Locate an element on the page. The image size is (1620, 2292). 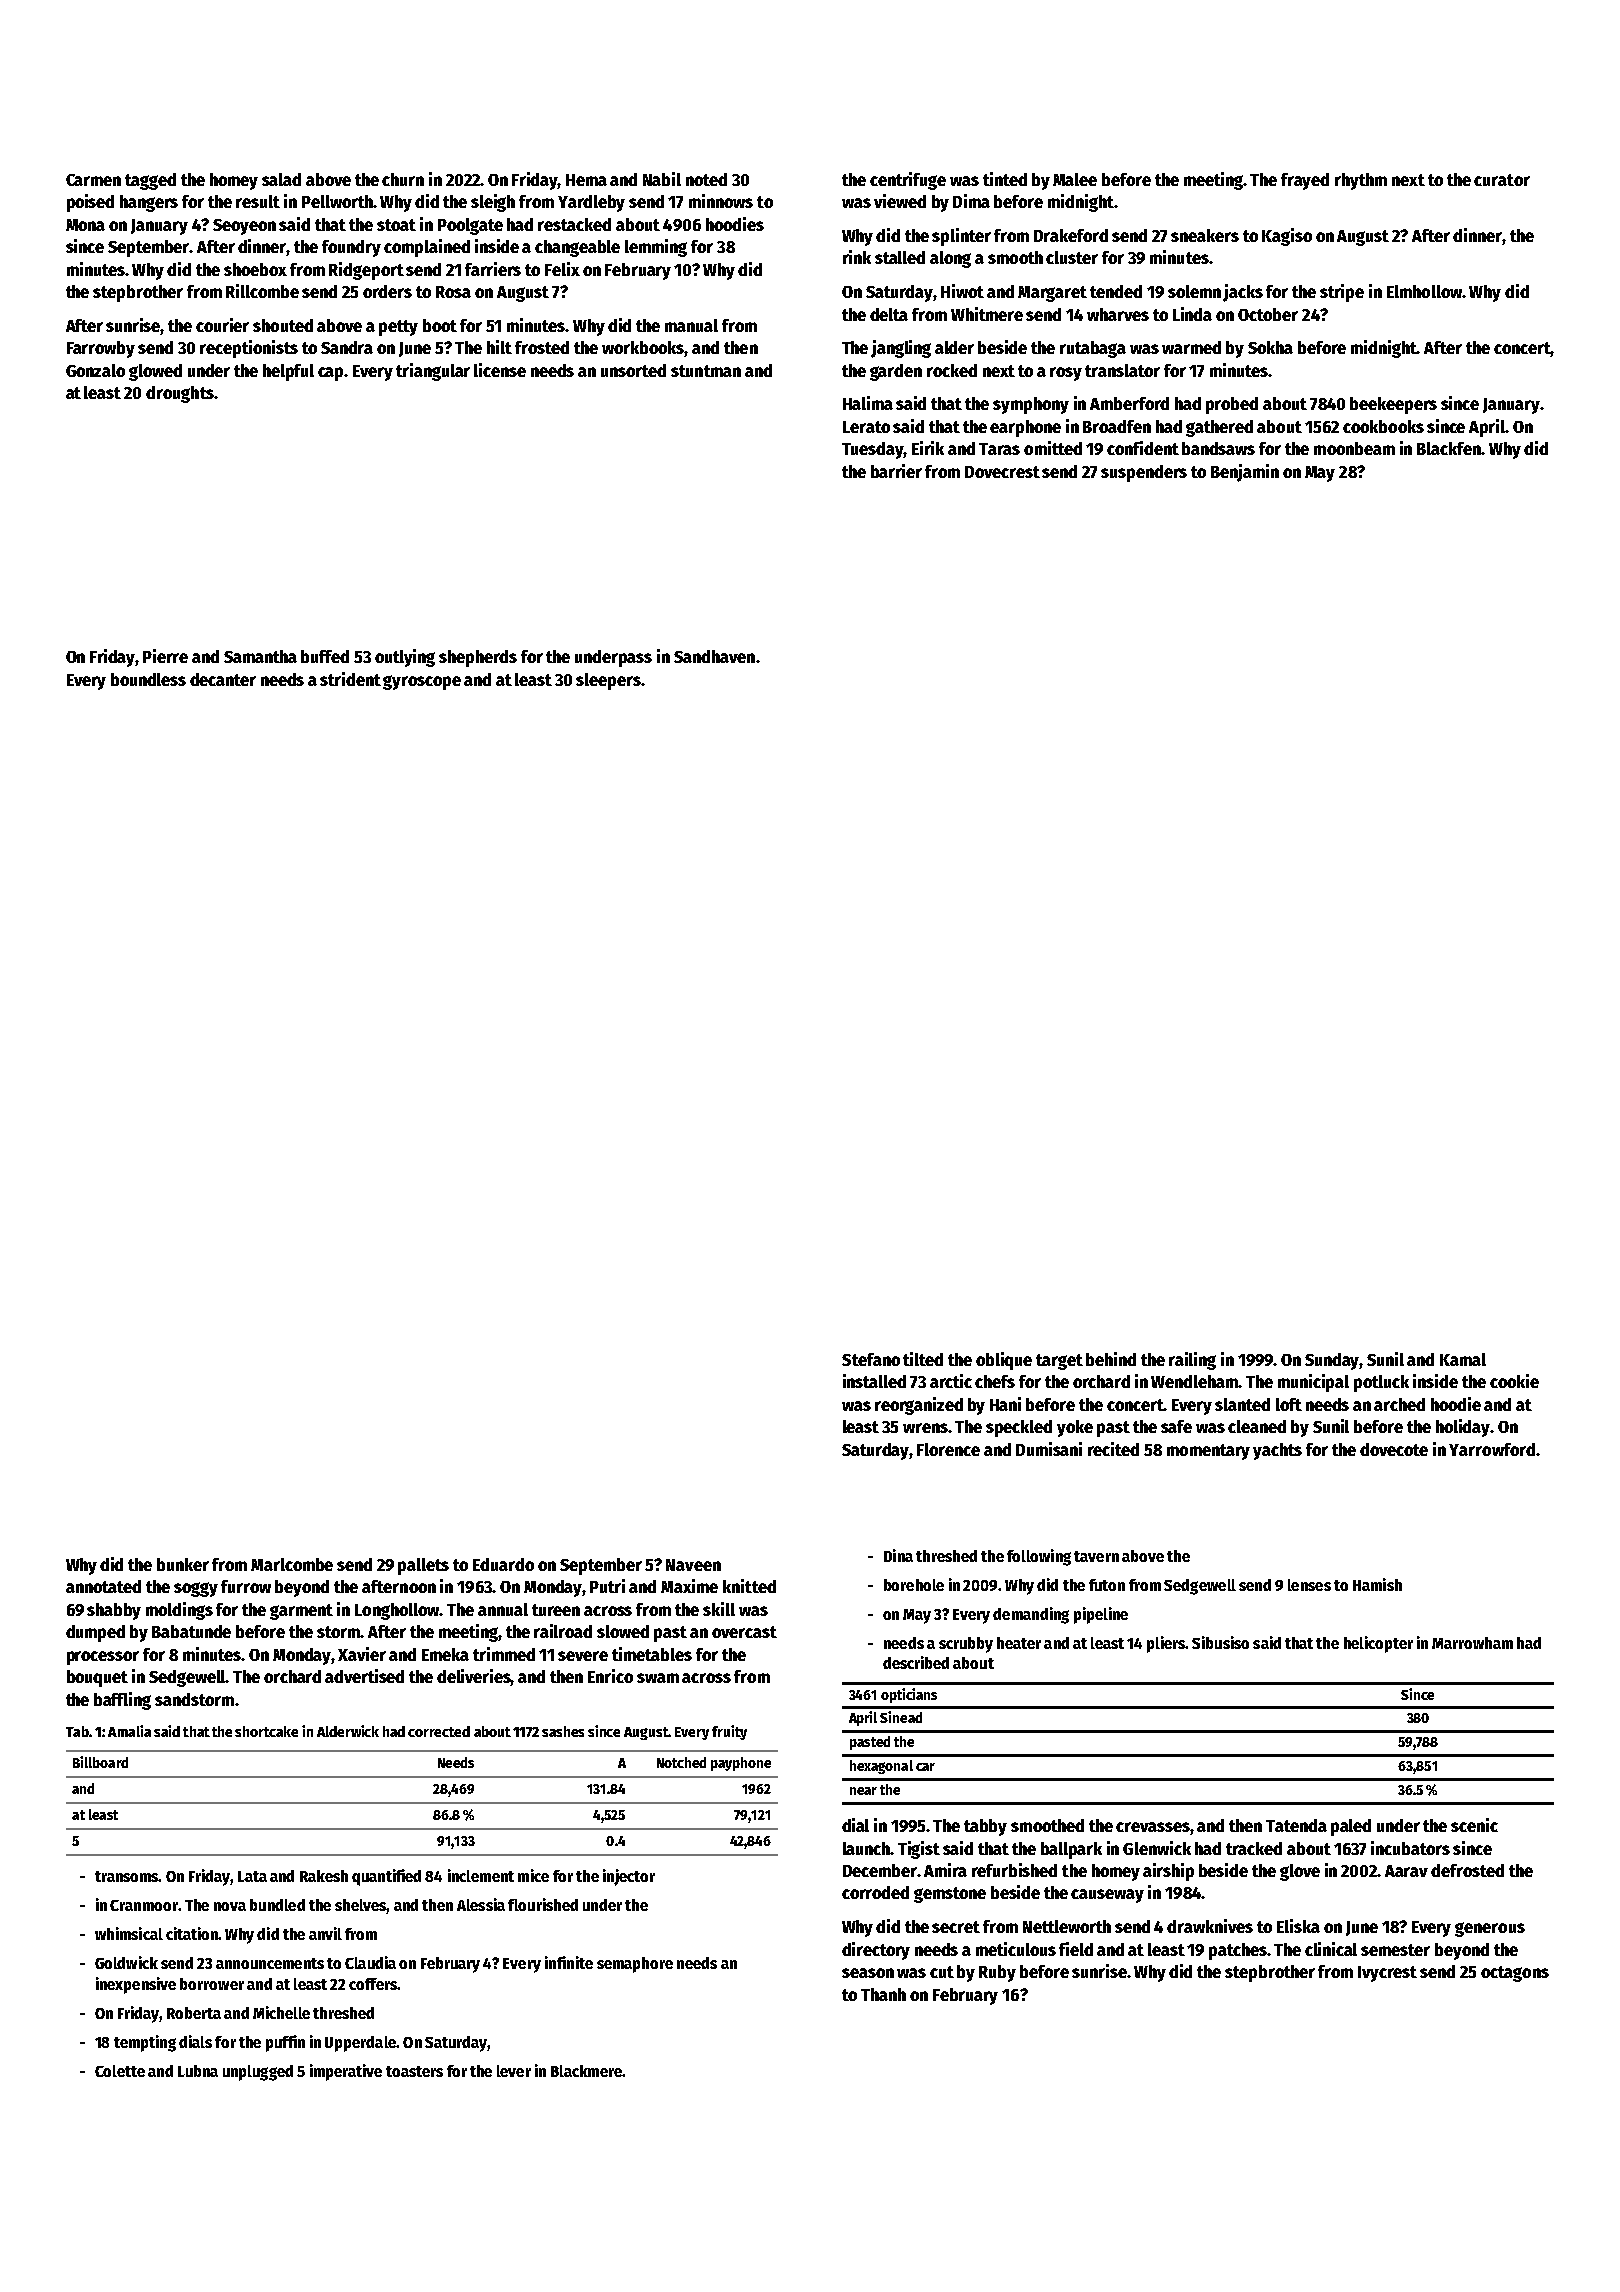
Benjamin is located at coordinates (1245, 473).
